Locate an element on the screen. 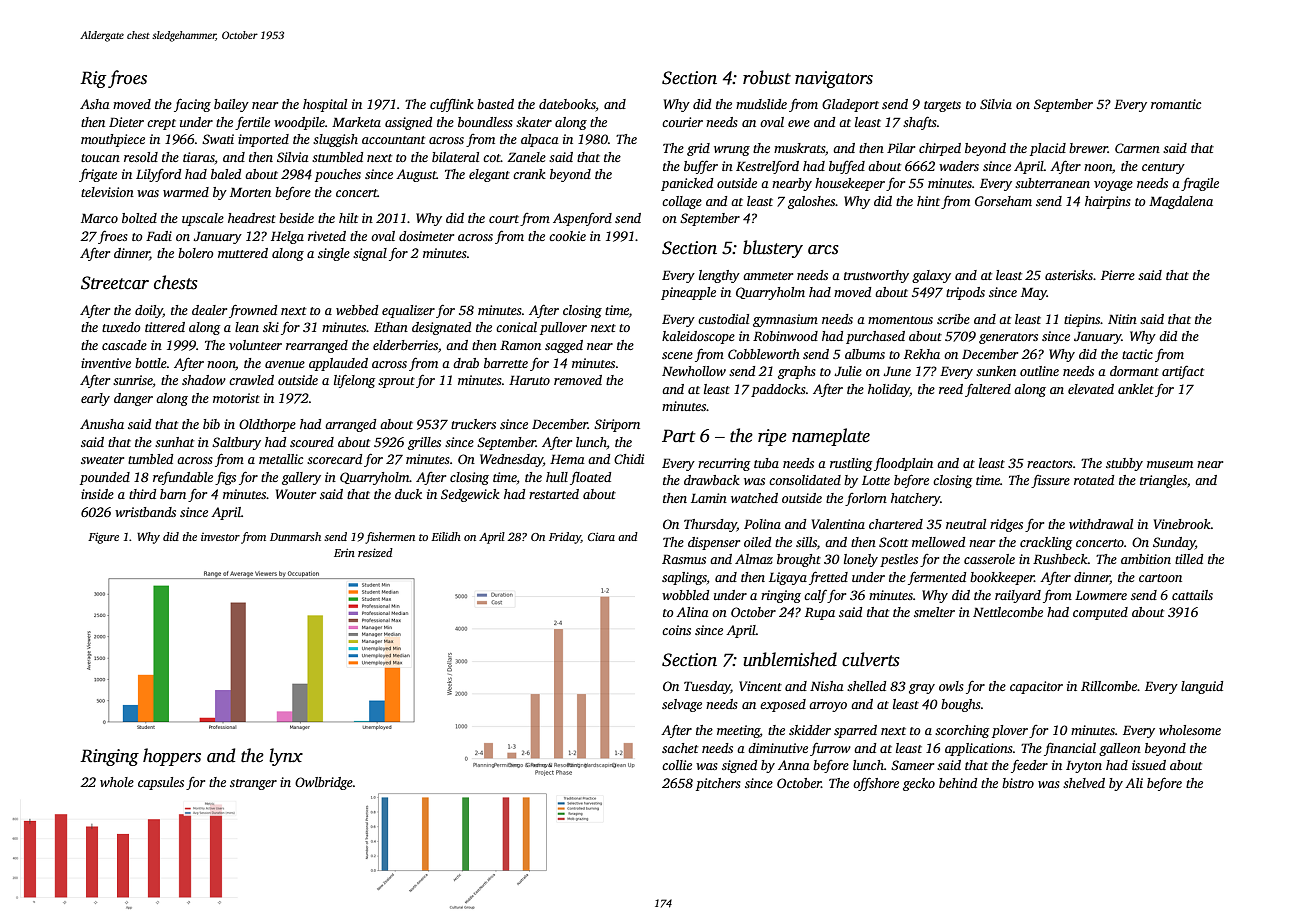 The image size is (1308, 924). scorecard is located at coordinates (334, 459).
